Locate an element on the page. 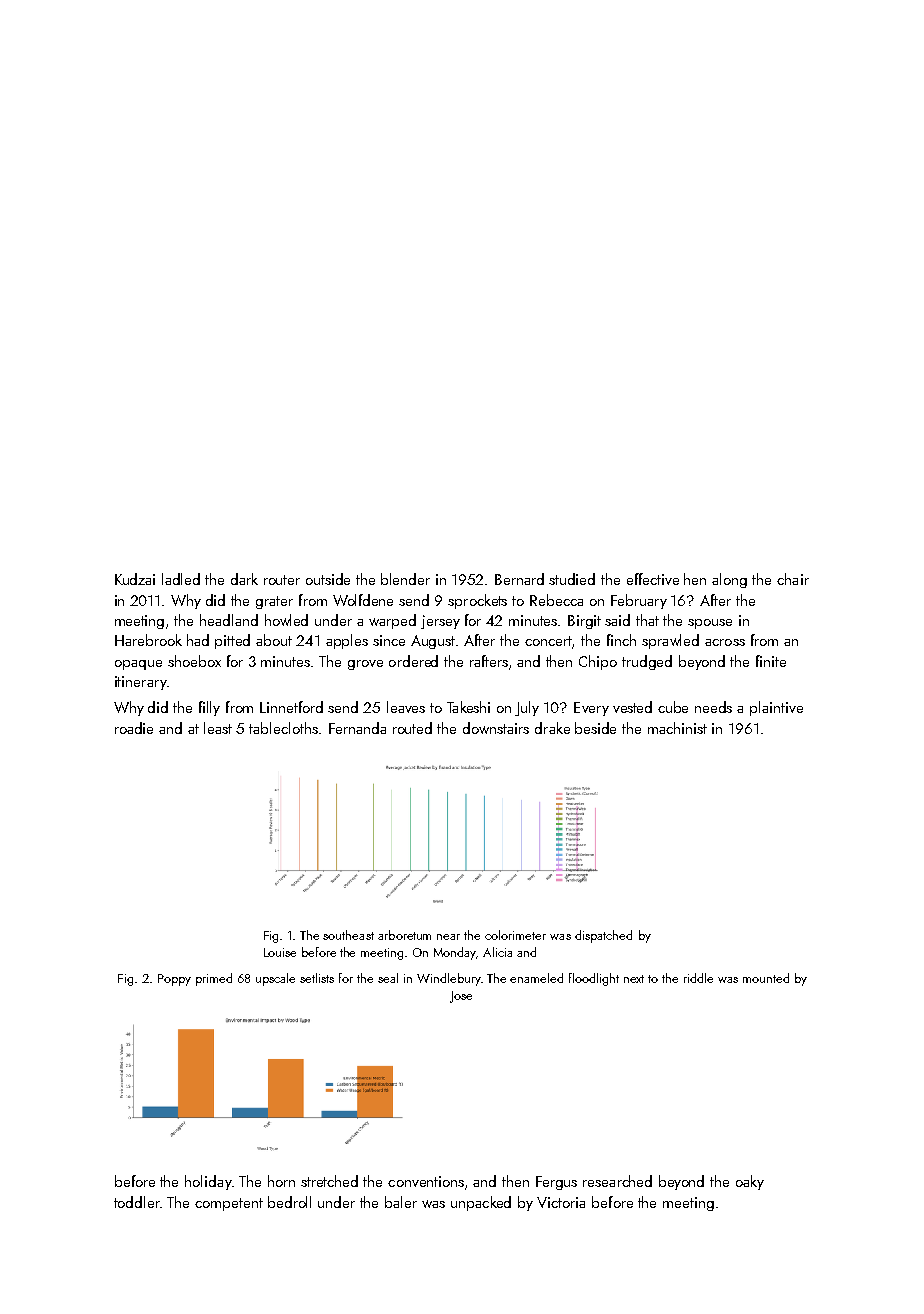  drake is located at coordinates (552, 728).
